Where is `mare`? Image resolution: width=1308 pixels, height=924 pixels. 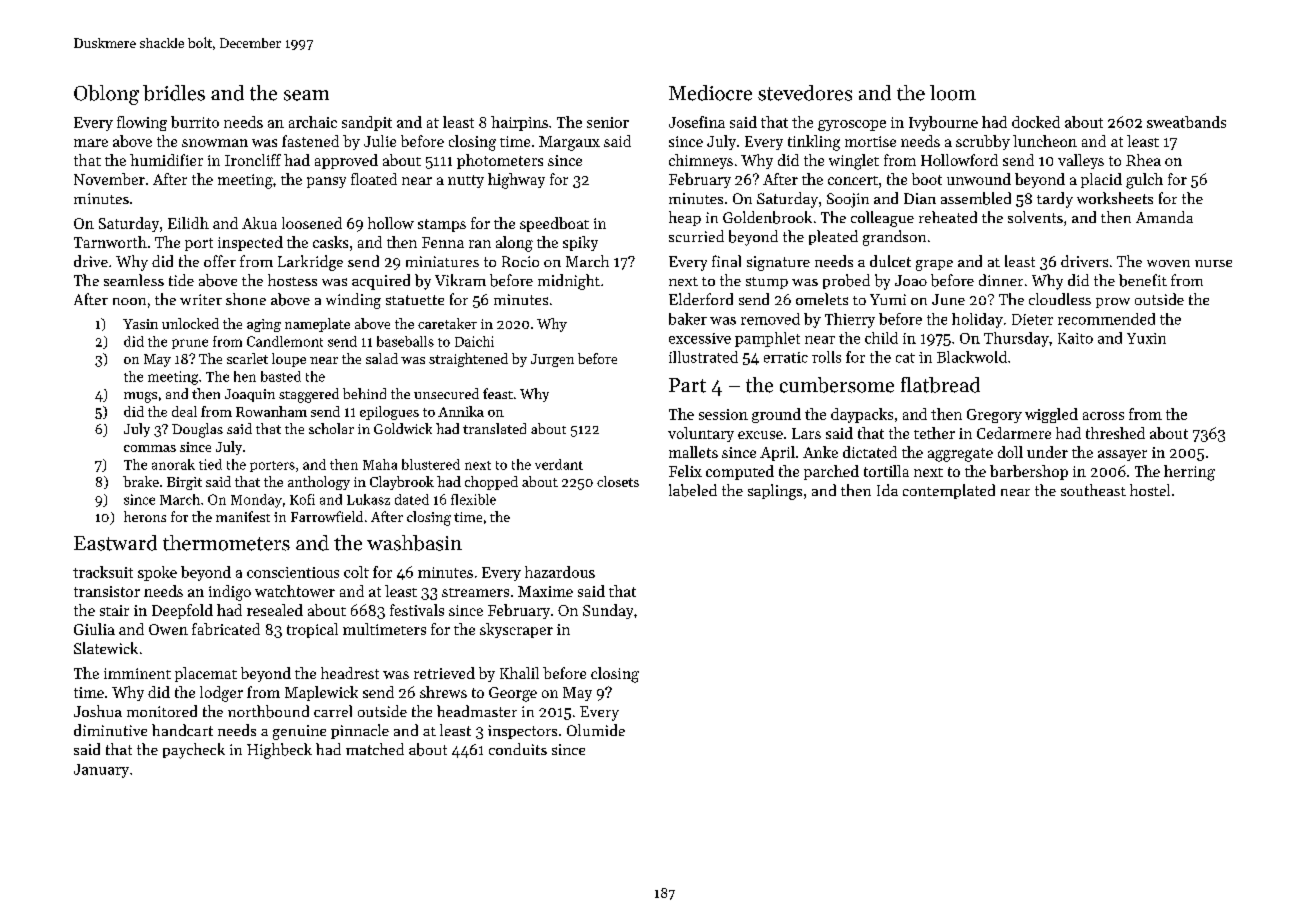
mare is located at coordinates (91, 143).
